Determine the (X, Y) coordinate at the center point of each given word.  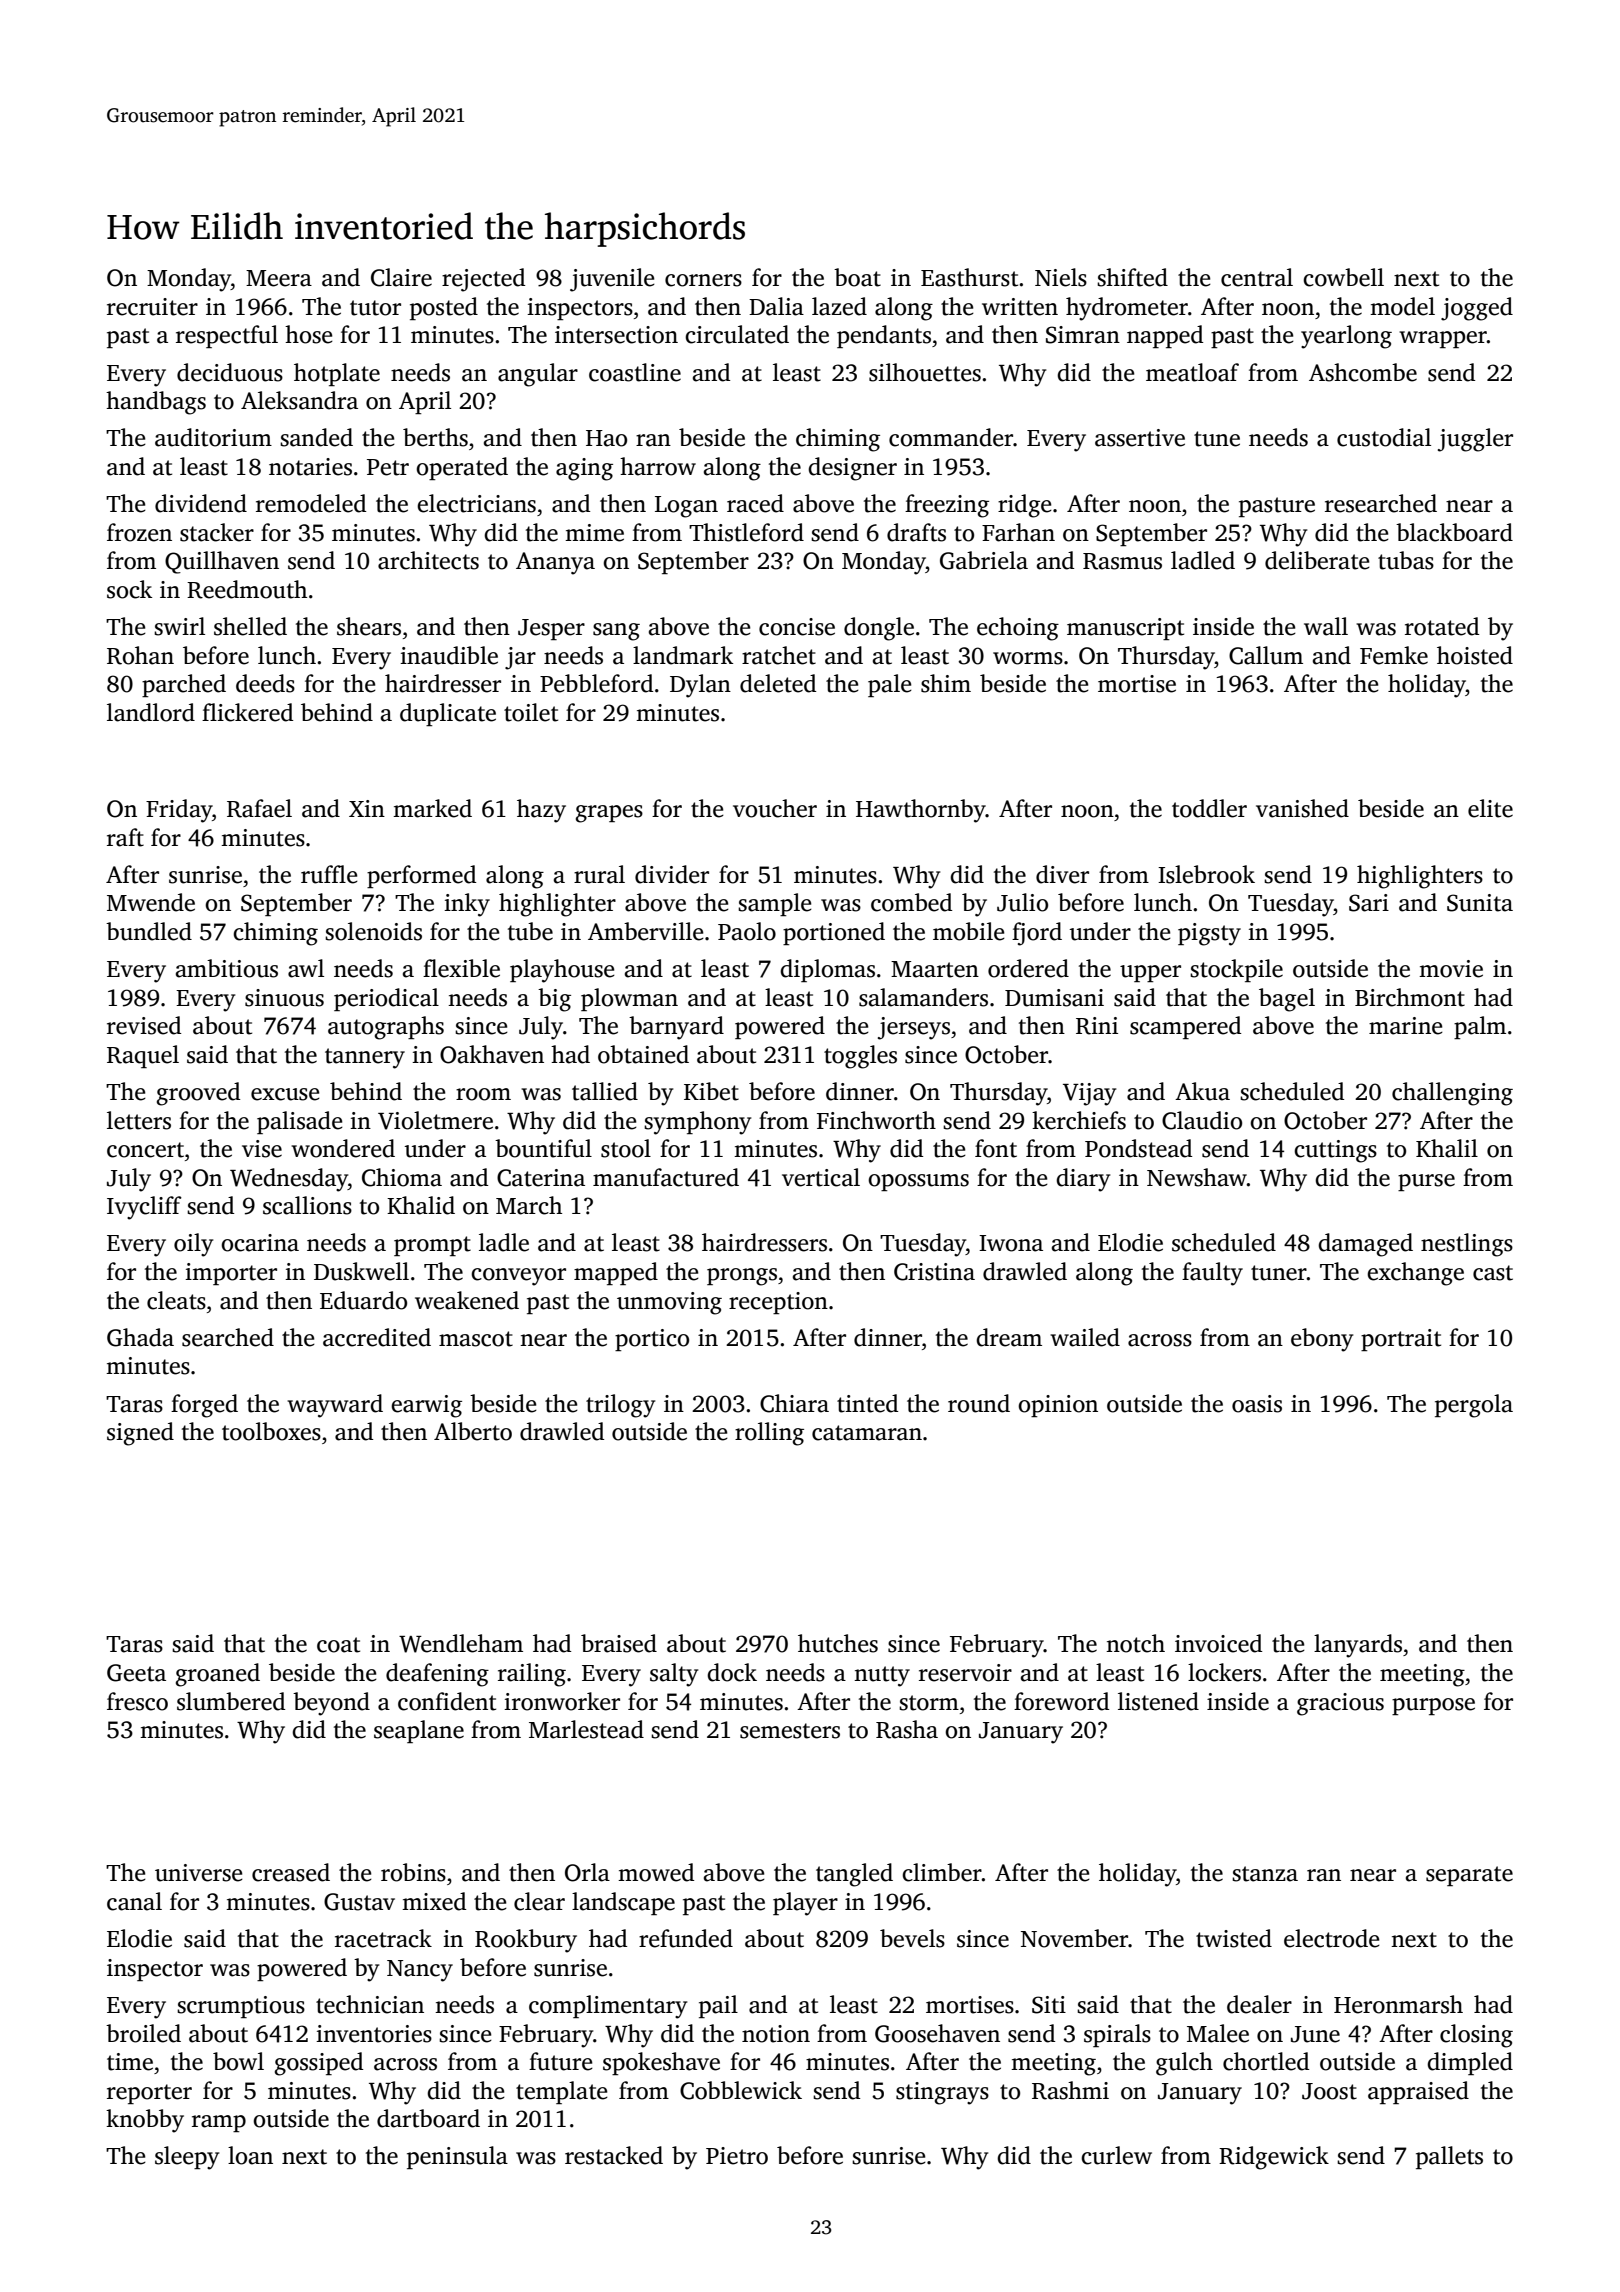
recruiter (152, 307)
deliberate (1317, 560)
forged (204, 1406)
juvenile (612, 280)
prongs (742, 1277)
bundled (149, 931)
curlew (1116, 2155)
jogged (1477, 309)
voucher (775, 808)
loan (250, 2155)
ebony (1322, 1340)
